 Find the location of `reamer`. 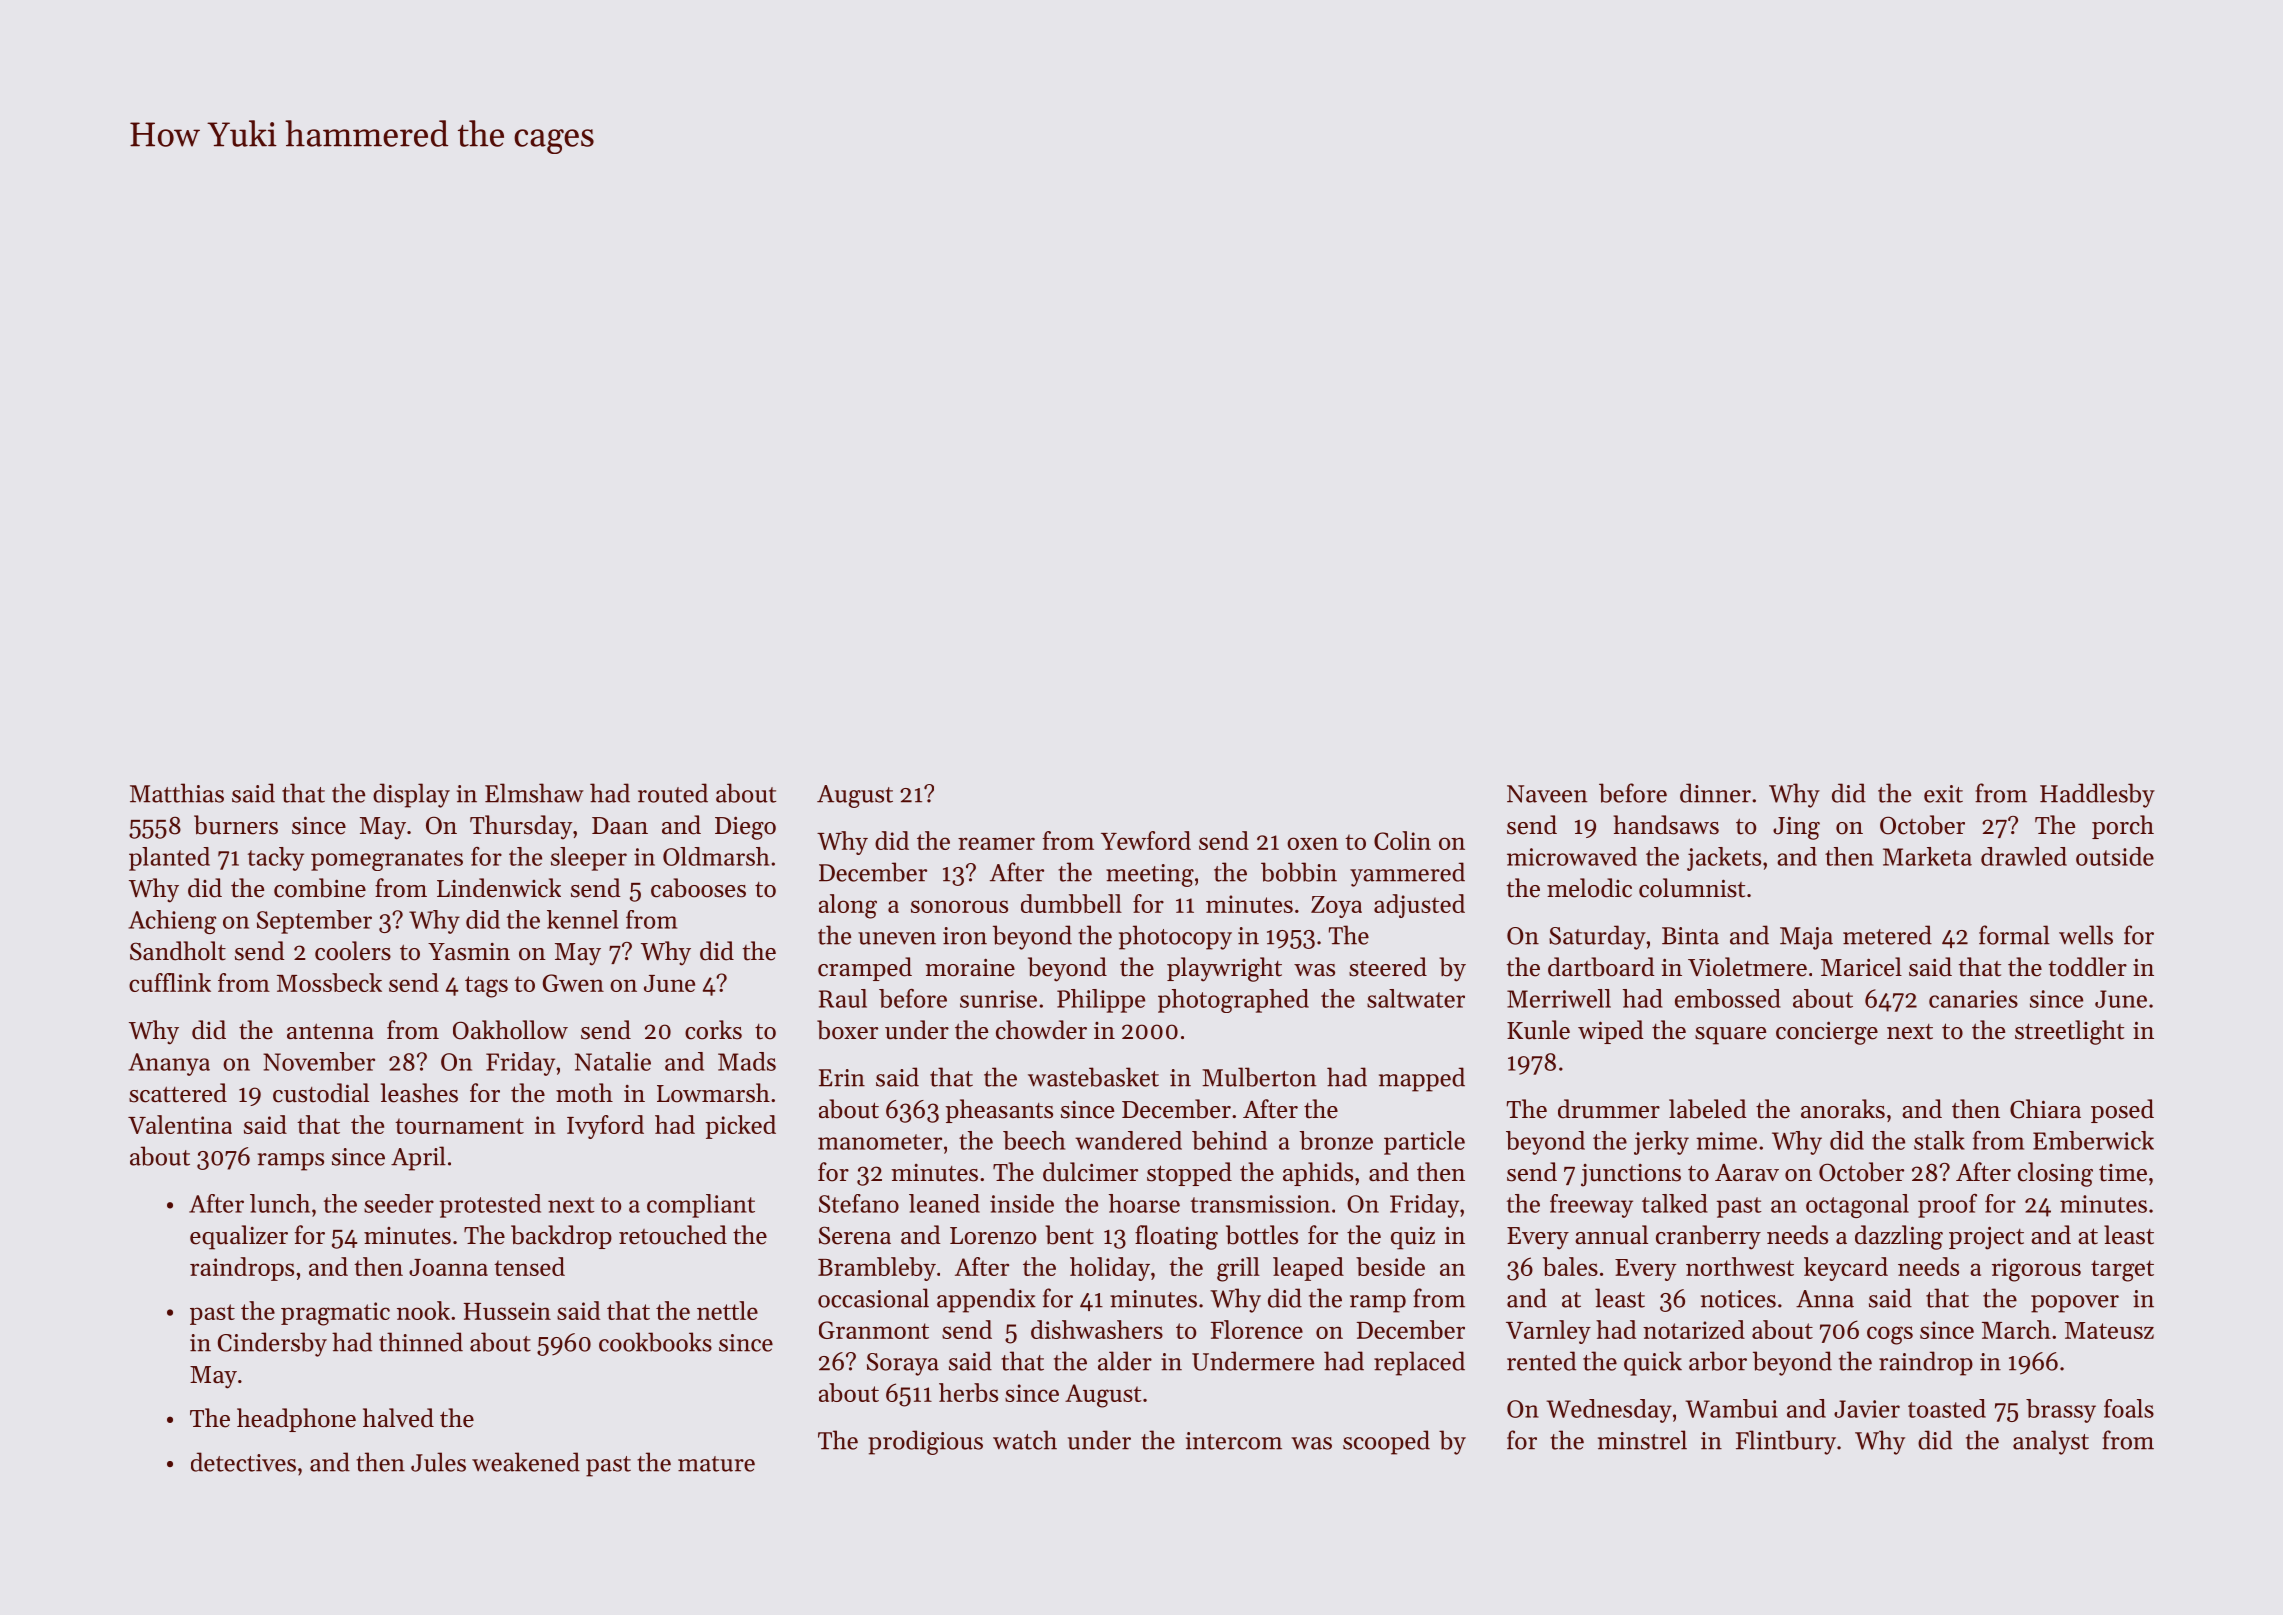

reamer is located at coordinates (996, 843).
